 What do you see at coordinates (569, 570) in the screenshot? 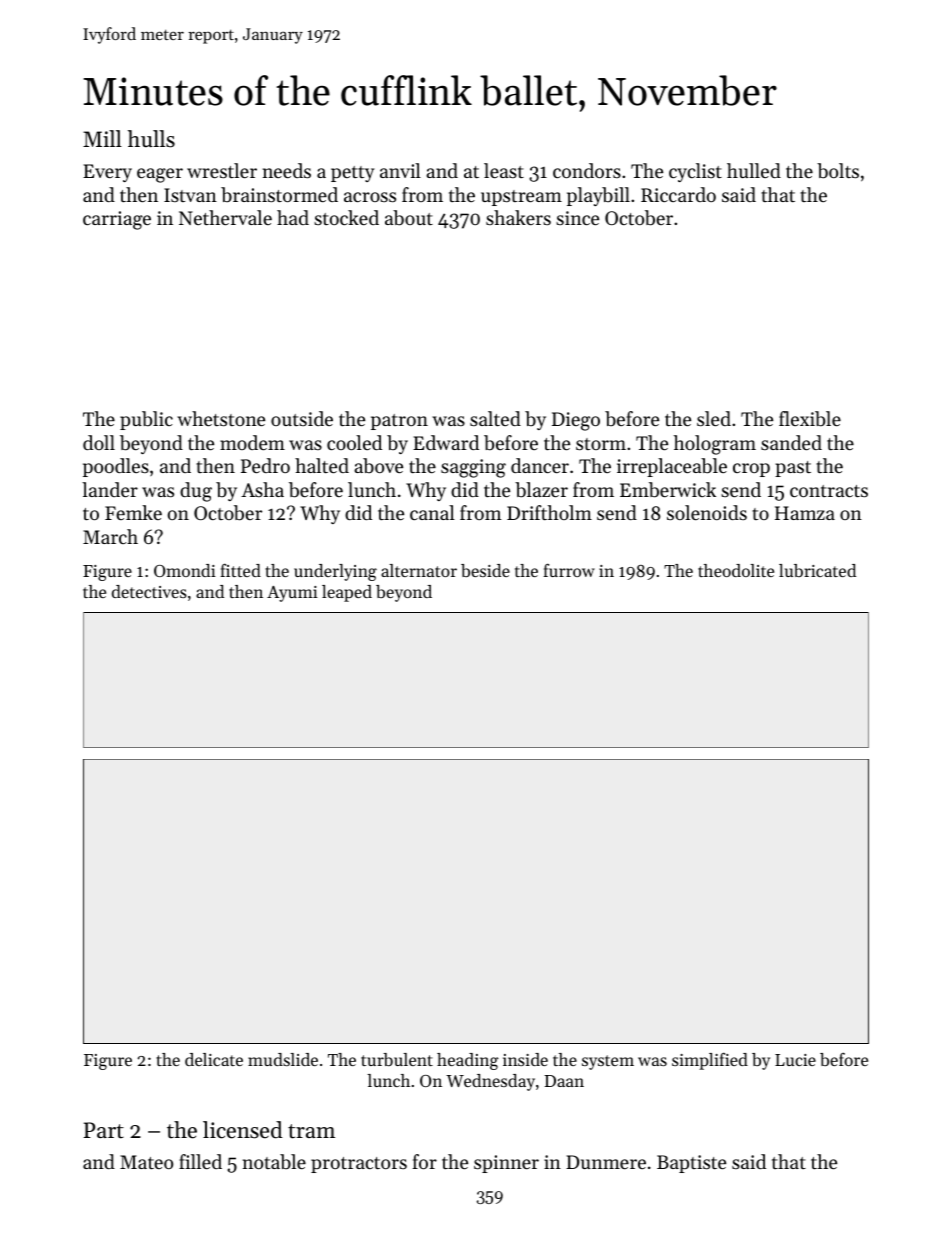
I see `furrow` at bounding box center [569, 570].
